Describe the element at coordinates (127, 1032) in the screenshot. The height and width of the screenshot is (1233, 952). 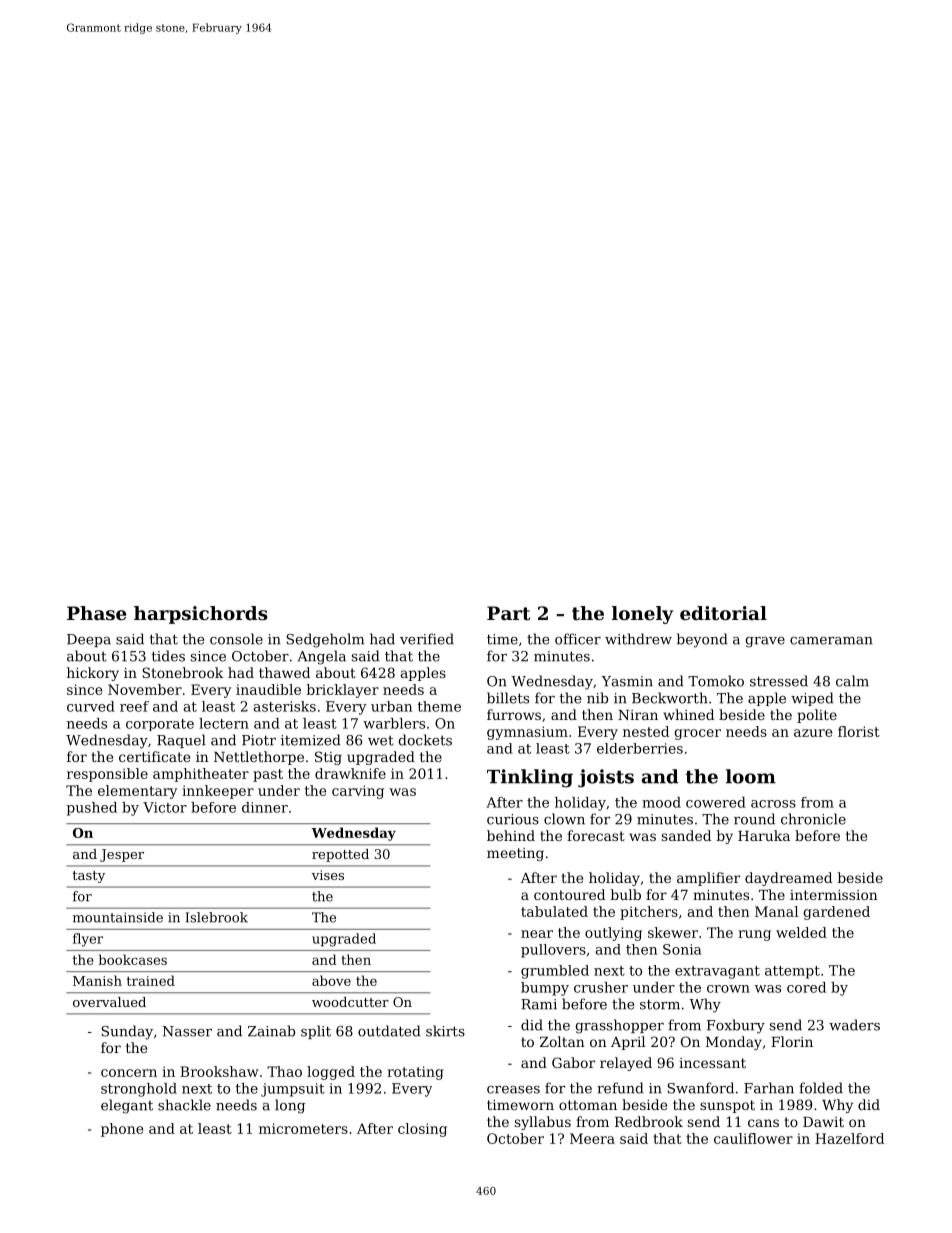
I see `Sunday` at that location.
